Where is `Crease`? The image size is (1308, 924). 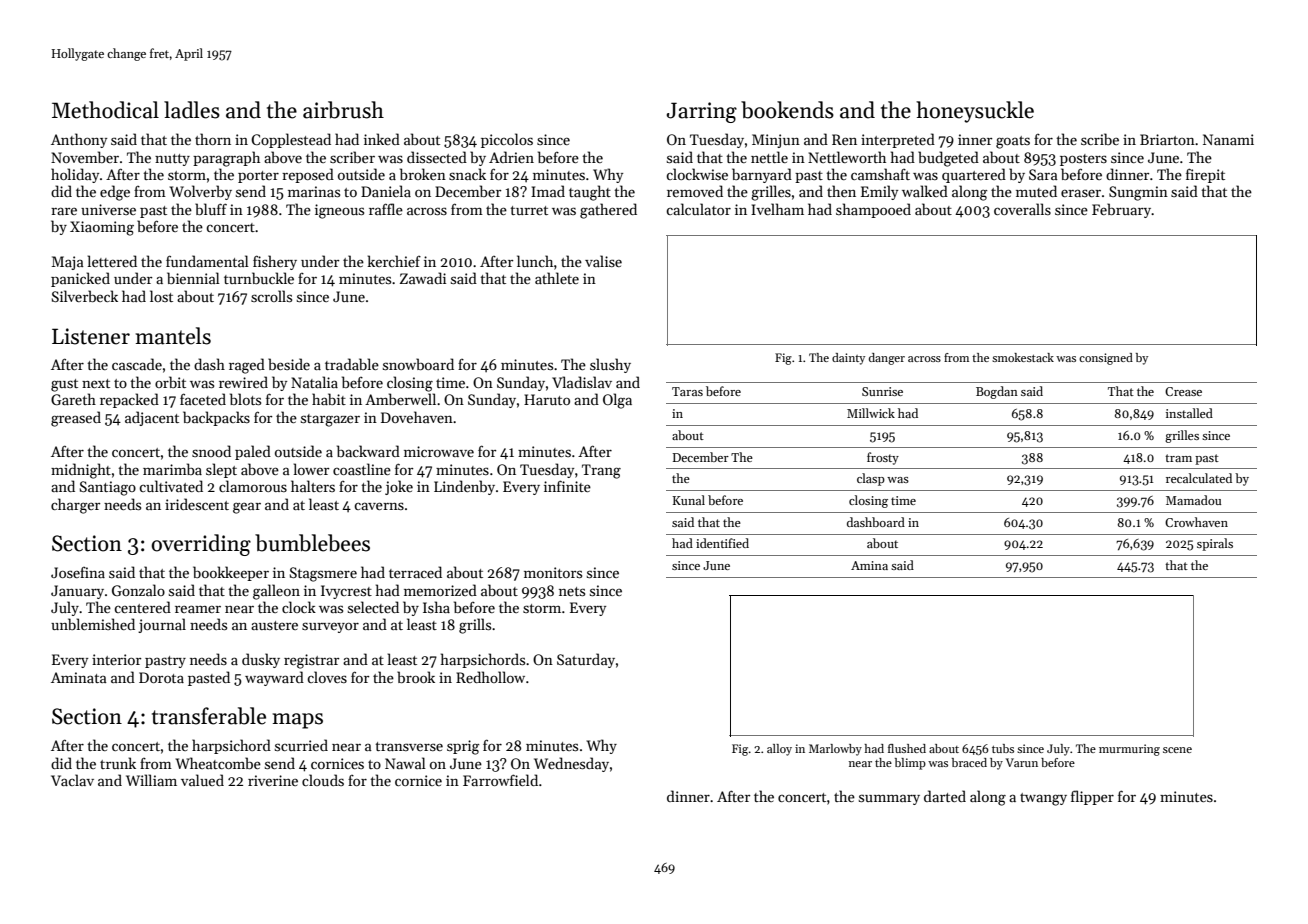 Crease is located at coordinates (1183, 391).
